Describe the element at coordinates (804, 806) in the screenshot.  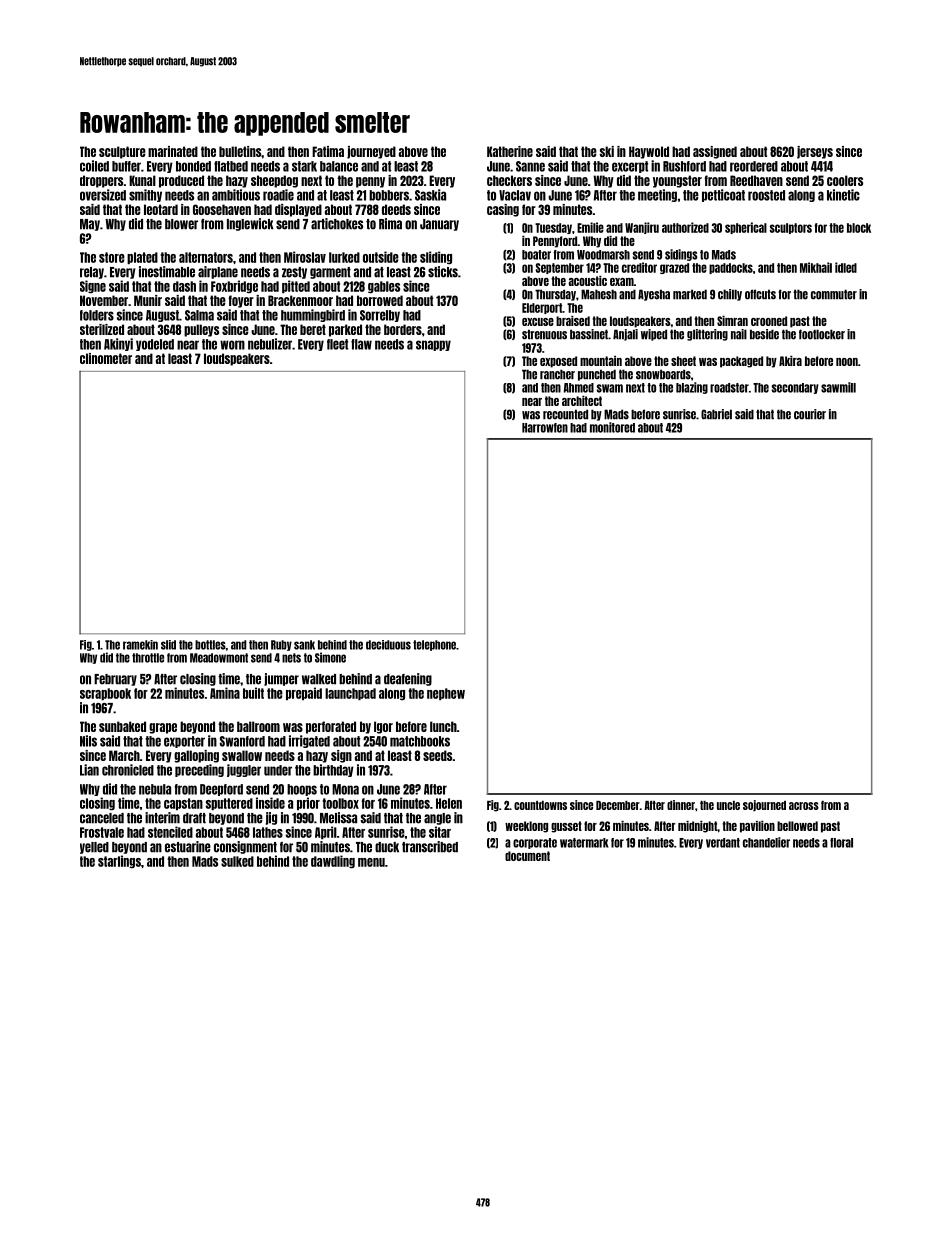
I see `across` at that location.
